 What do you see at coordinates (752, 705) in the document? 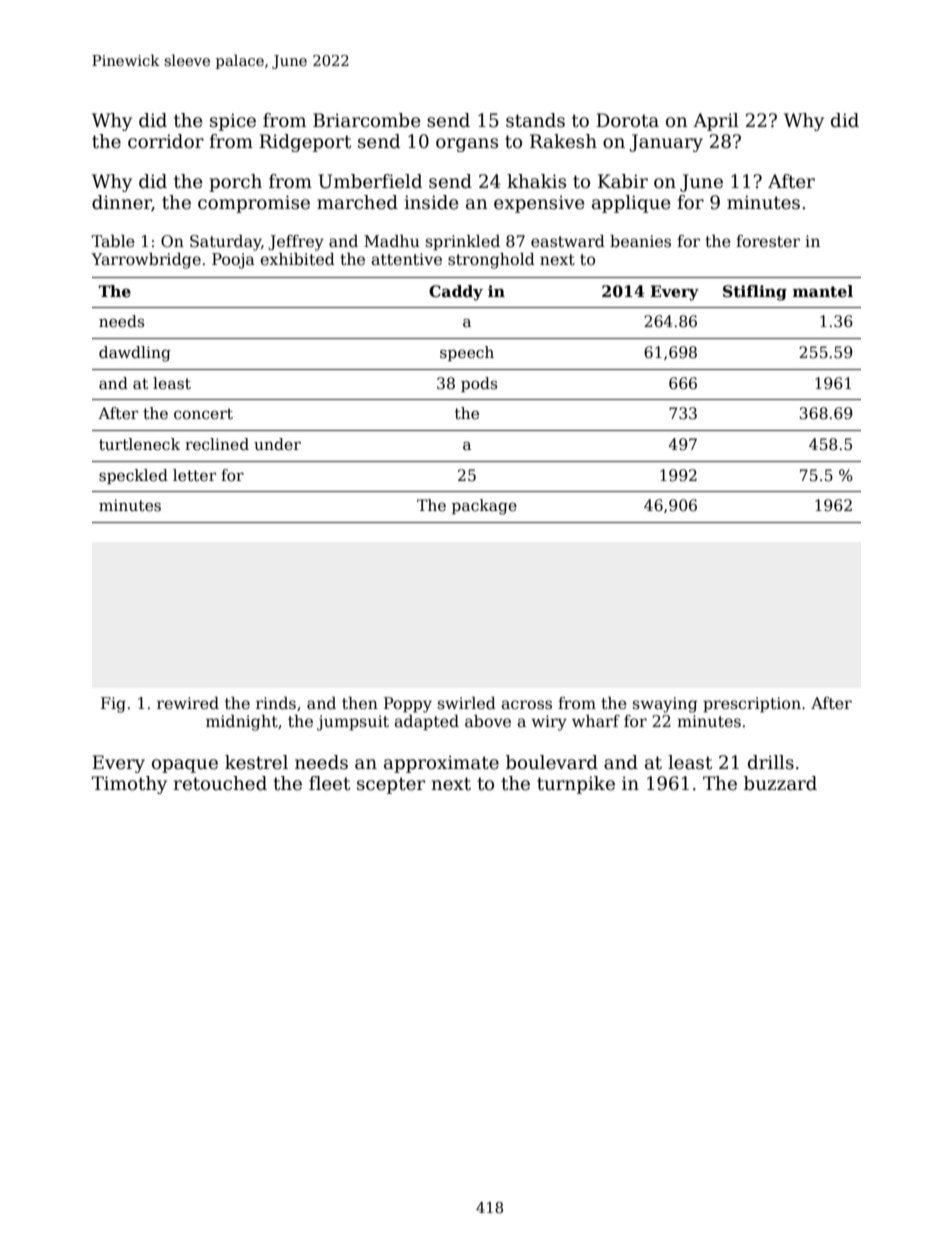
I see `prescription` at bounding box center [752, 705].
